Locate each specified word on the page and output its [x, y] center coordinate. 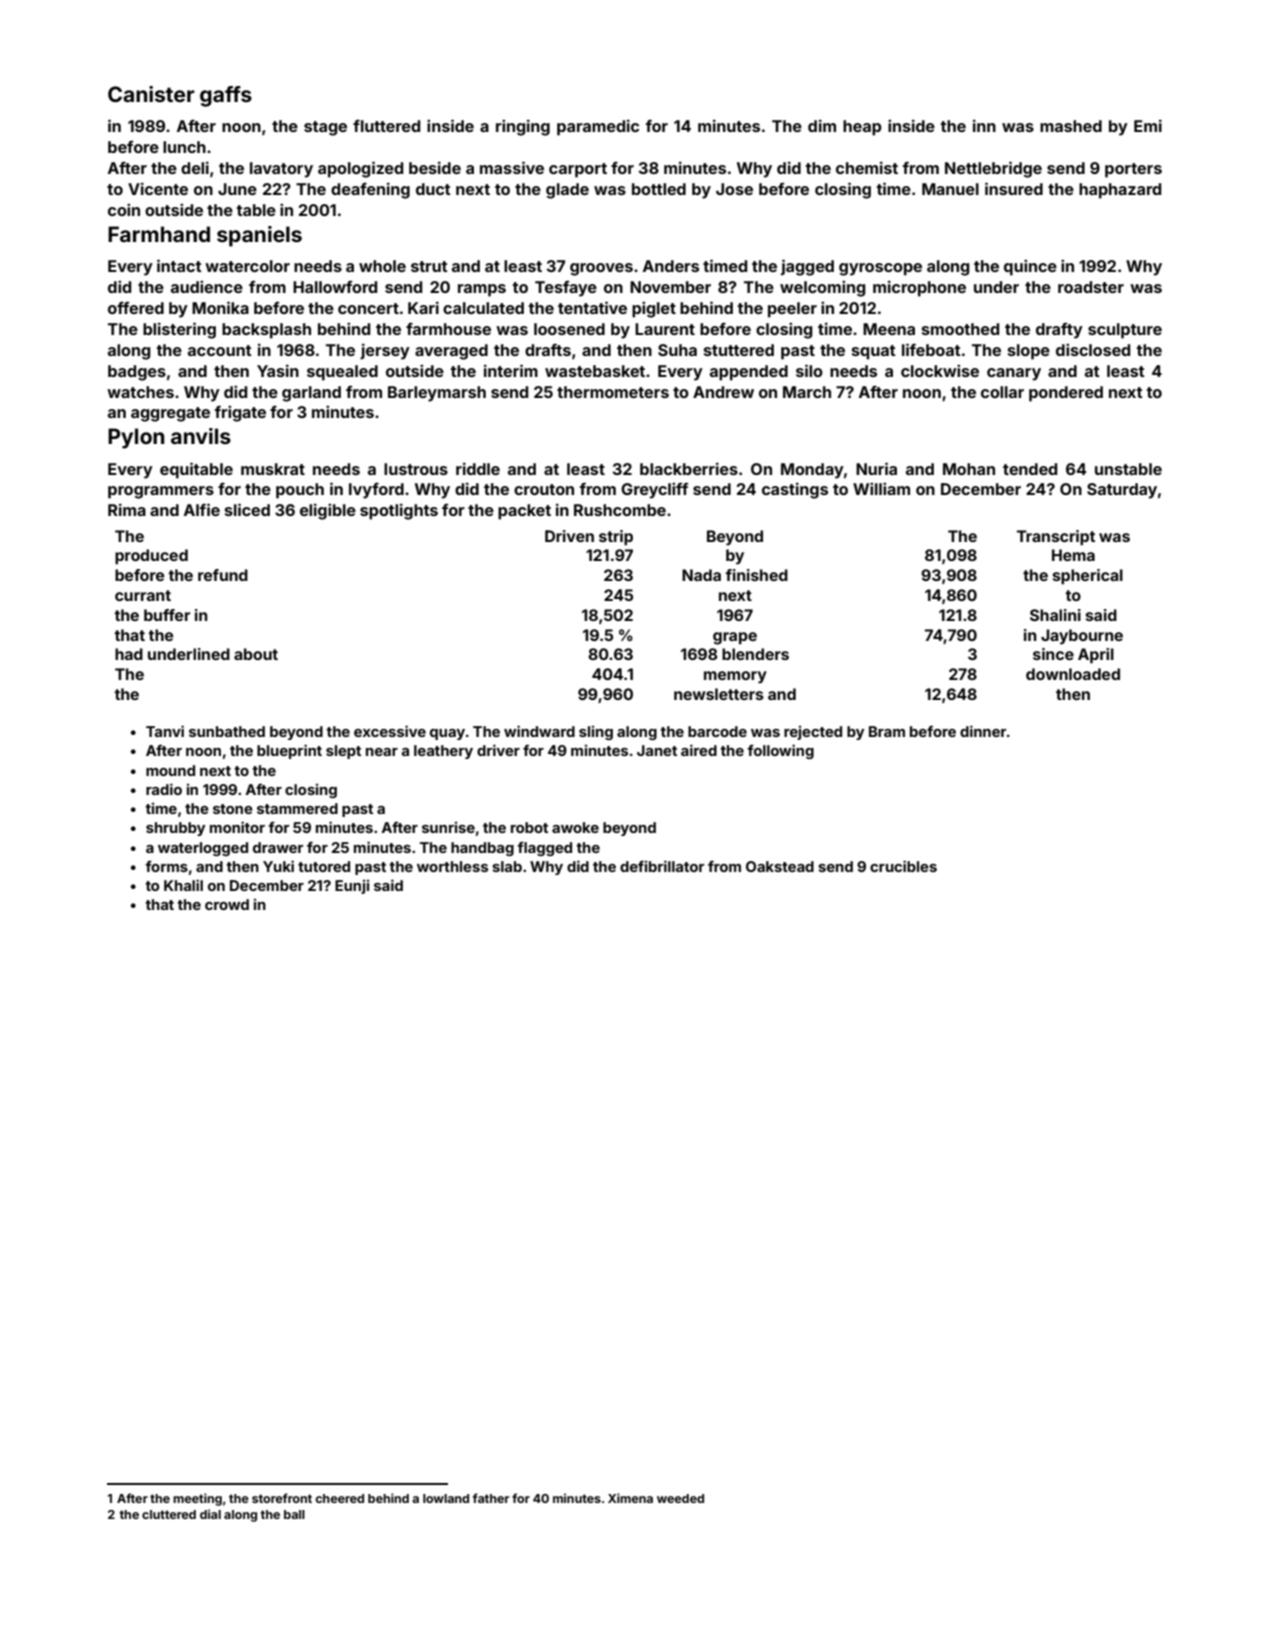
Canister [151, 94]
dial [210, 1514]
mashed [1071, 126]
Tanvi [165, 731]
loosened [569, 329]
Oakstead [780, 866]
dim [822, 125]
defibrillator [662, 866]
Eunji [352, 887]
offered [136, 308]
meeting [197, 1499]
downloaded [1073, 674]
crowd [227, 904]
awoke [575, 827]
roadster [1091, 287]
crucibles [903, 866]
